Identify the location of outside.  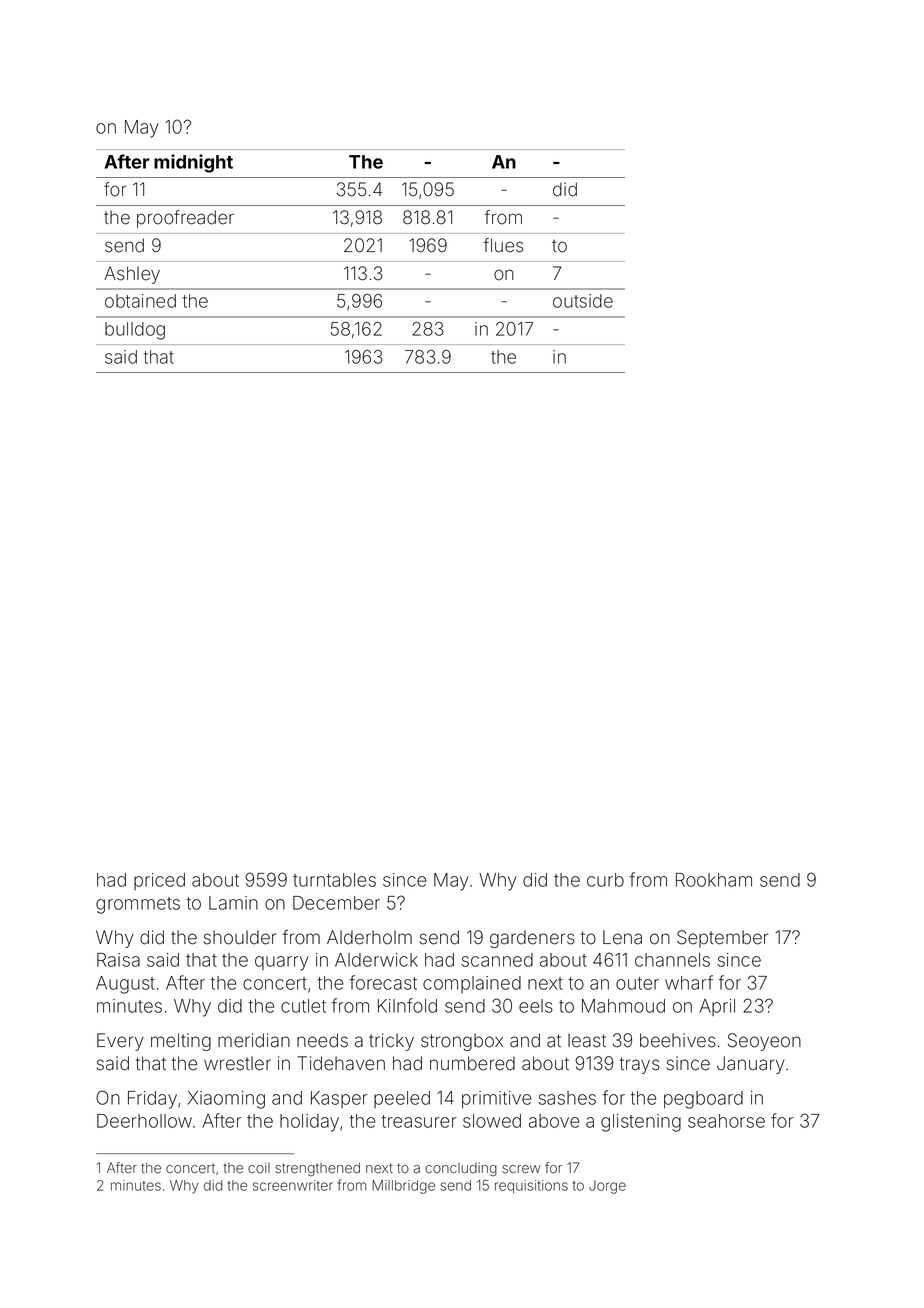
(583, 301).
